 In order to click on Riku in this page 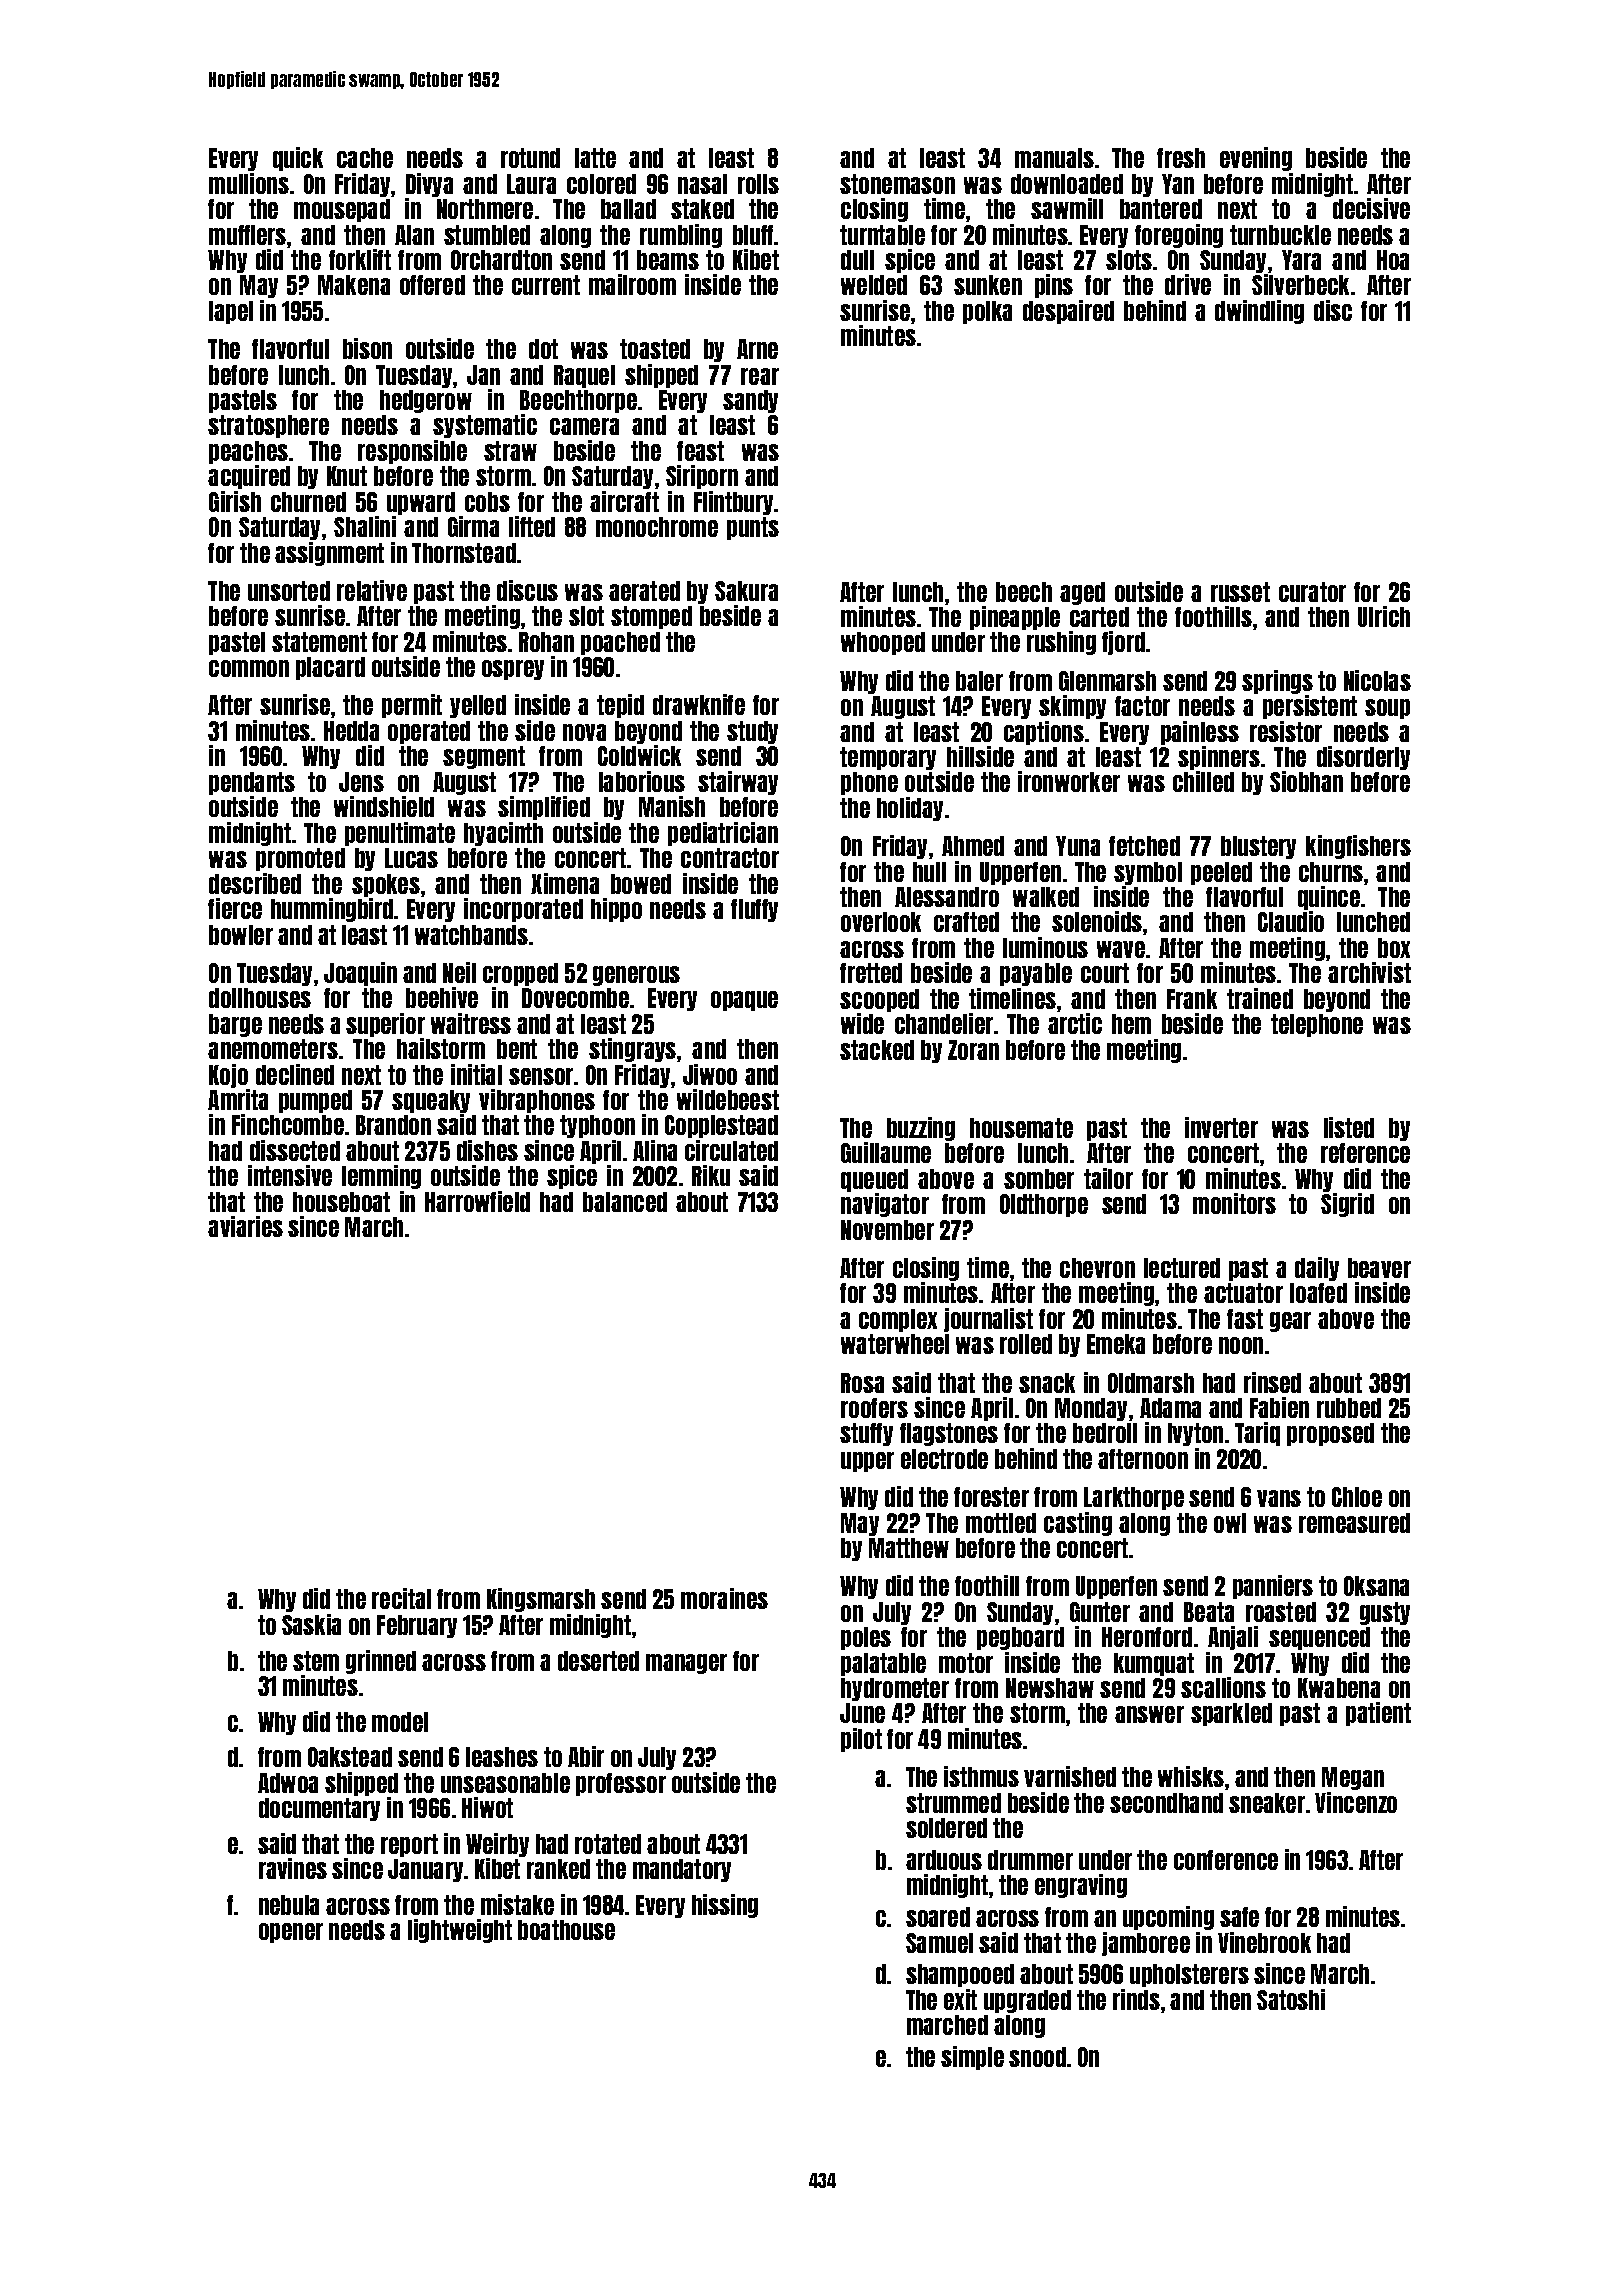, I will do `click(711, 1175)`.
